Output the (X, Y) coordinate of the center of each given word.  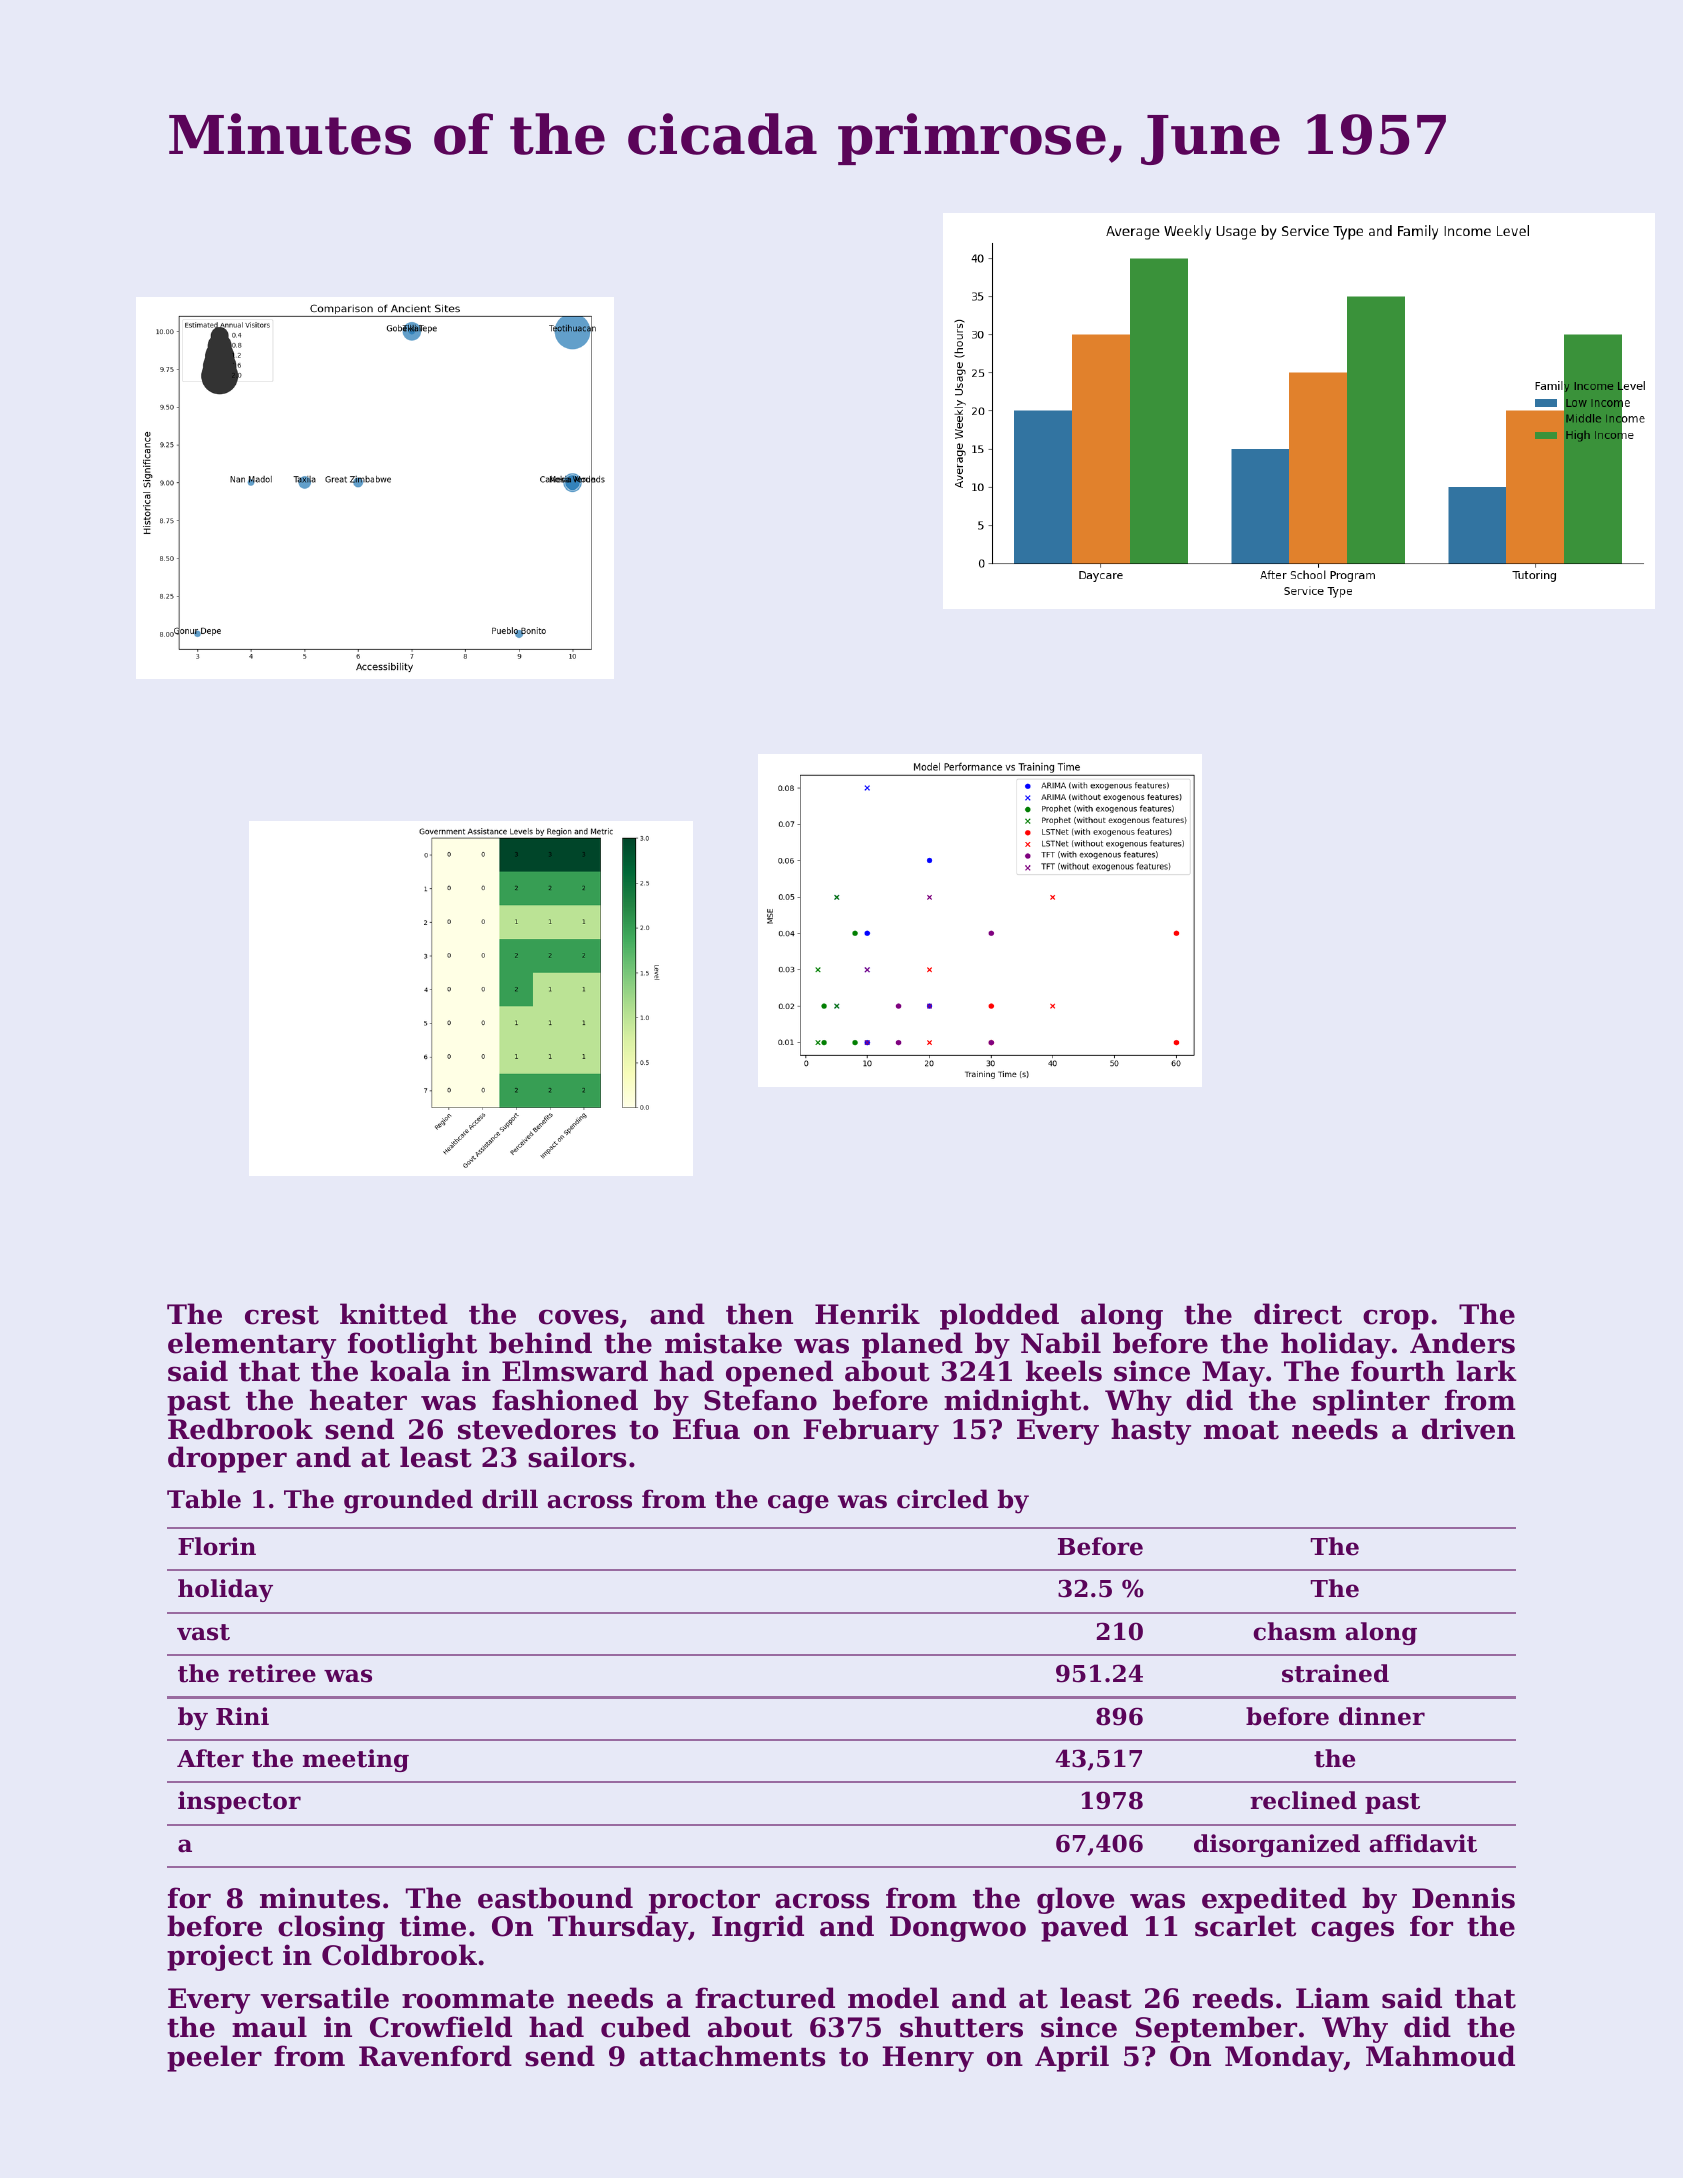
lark (1486, 1371)
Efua (706, 1429)
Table (204, 1499)
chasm (1294, 1631)
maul (269, 2027)
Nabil (1061, 1343)
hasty (1151, 1431)
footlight (412, 1345)
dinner (1382, 1716)
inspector (239, 1802)
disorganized (1277, 1845)
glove (1075, 1900)
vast (203, 1632)
